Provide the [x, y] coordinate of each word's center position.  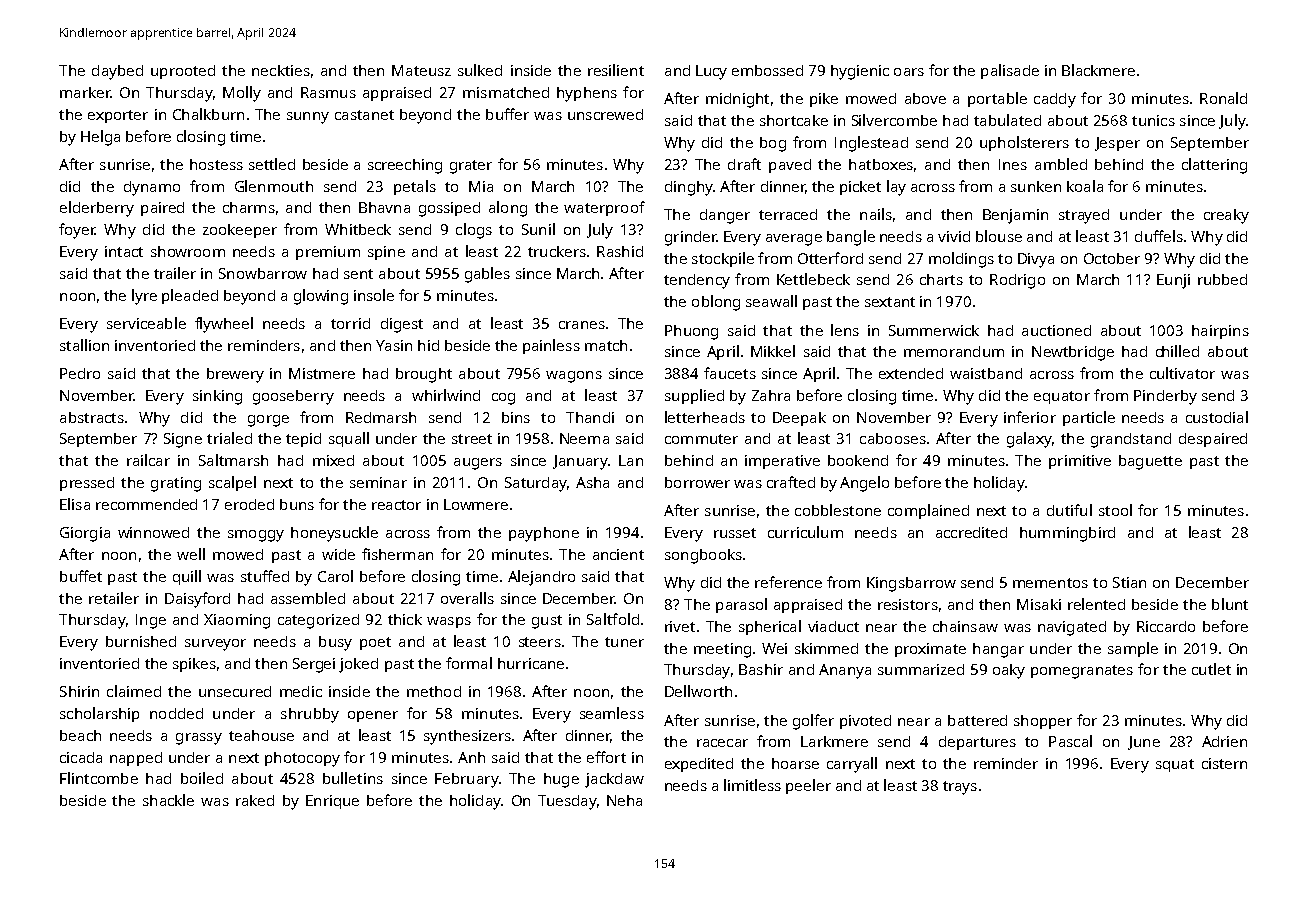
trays [960, 788]
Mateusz [421, 70]
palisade [1010, 71]
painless [551, 346]
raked [255, 800]
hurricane [531, 663]
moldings [961, 260]
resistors [908, 604]
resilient [616, 70]
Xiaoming [237, 621]
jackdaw [614, 780]
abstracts [92, 417]
